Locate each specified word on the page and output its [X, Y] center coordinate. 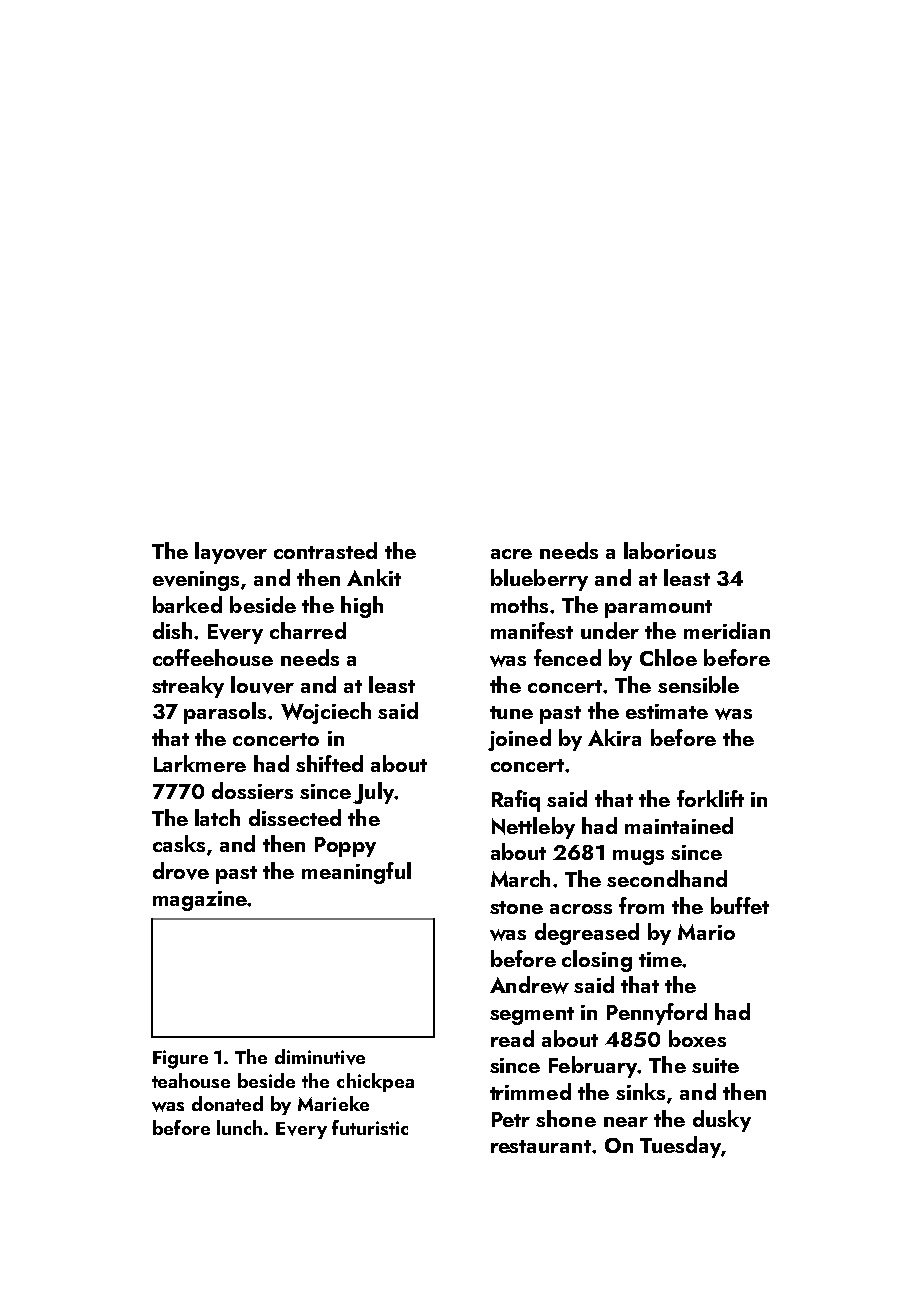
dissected [295, 817]
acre [511, 554]
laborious [670, 550]
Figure [180, 1059]
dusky [722, 1121]
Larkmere [200, 763]
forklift [710, 798]
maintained [679, 825]
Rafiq [516, 801]
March [520, 878]
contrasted [325, 550]
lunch [239, 1127]
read [512, 1038]
